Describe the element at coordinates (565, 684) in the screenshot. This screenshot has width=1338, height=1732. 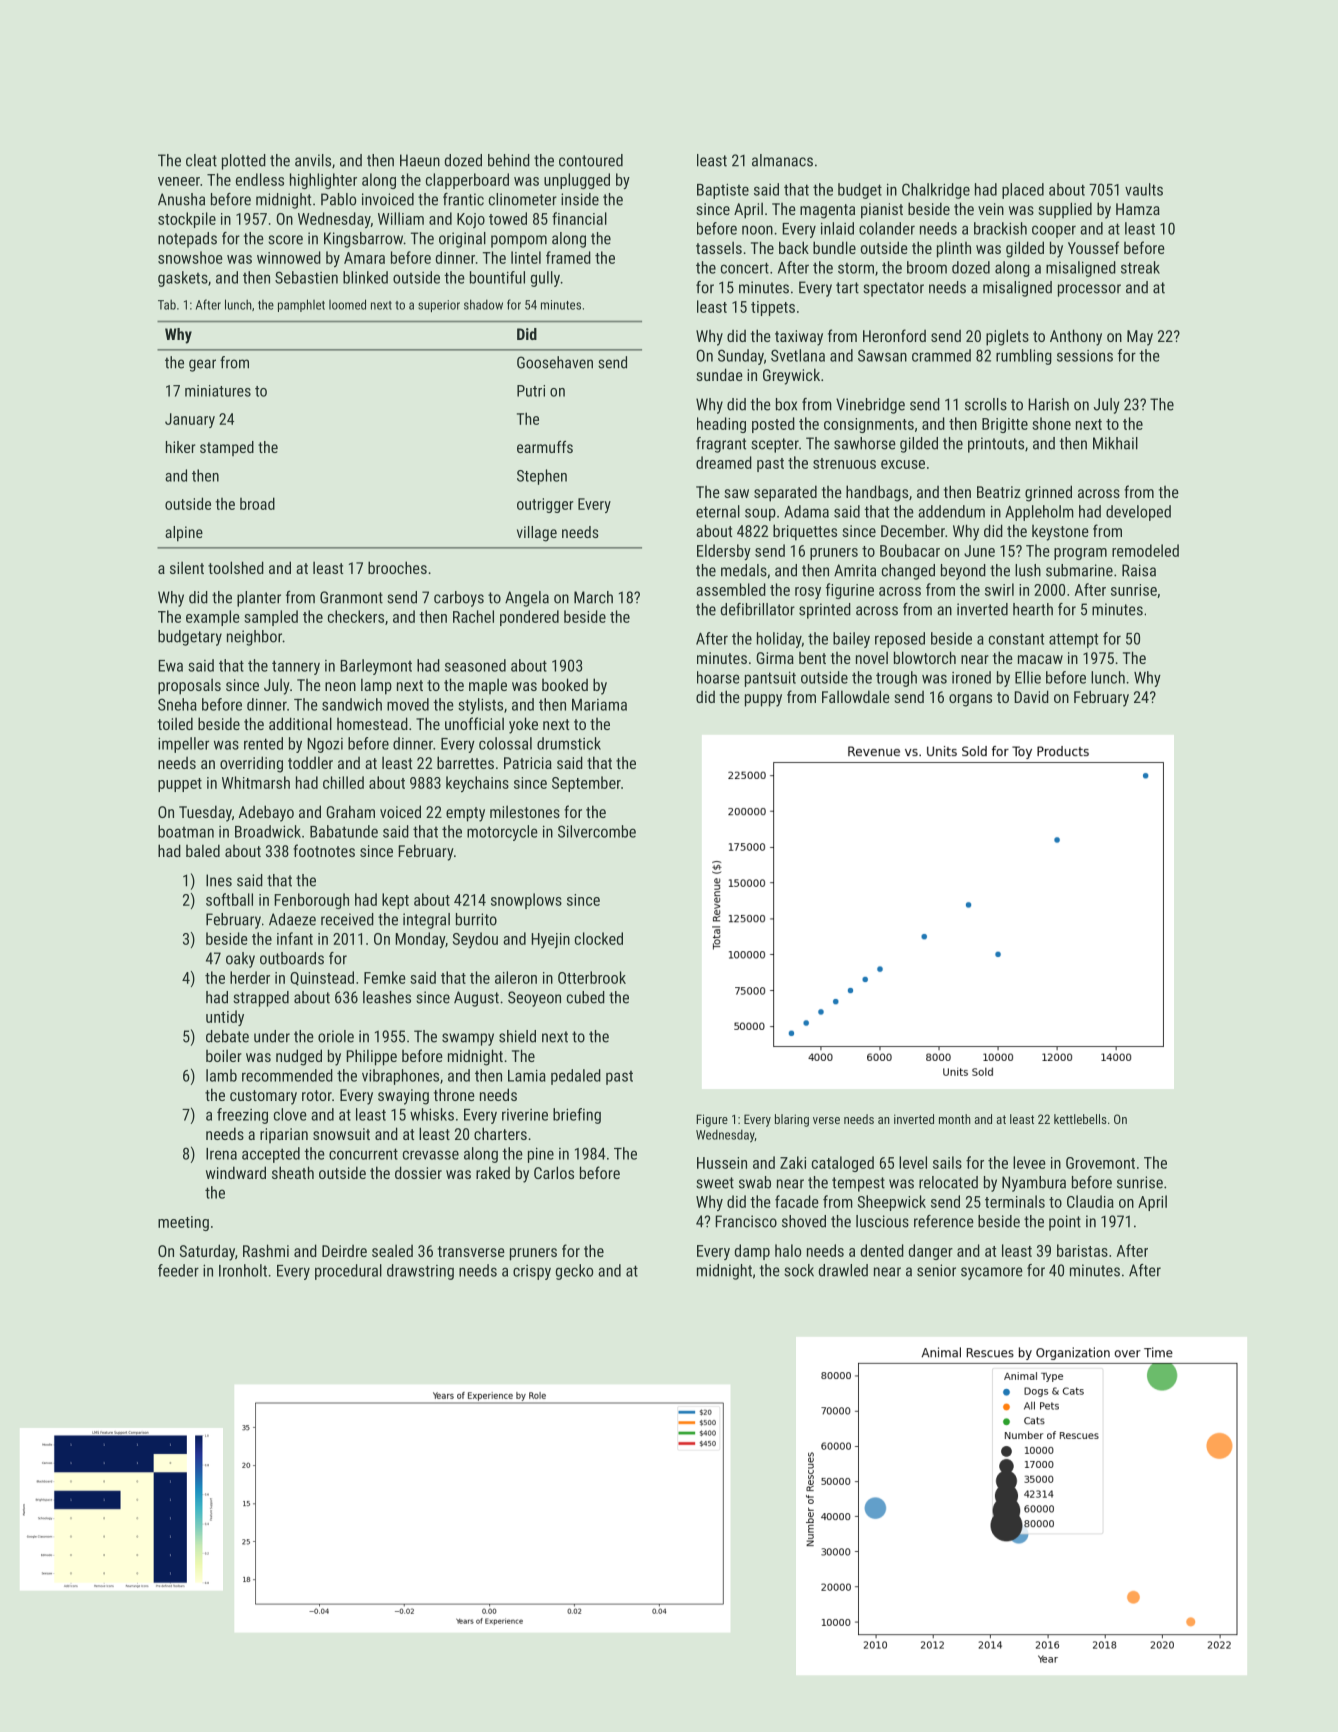
I see `booked` at that location.
